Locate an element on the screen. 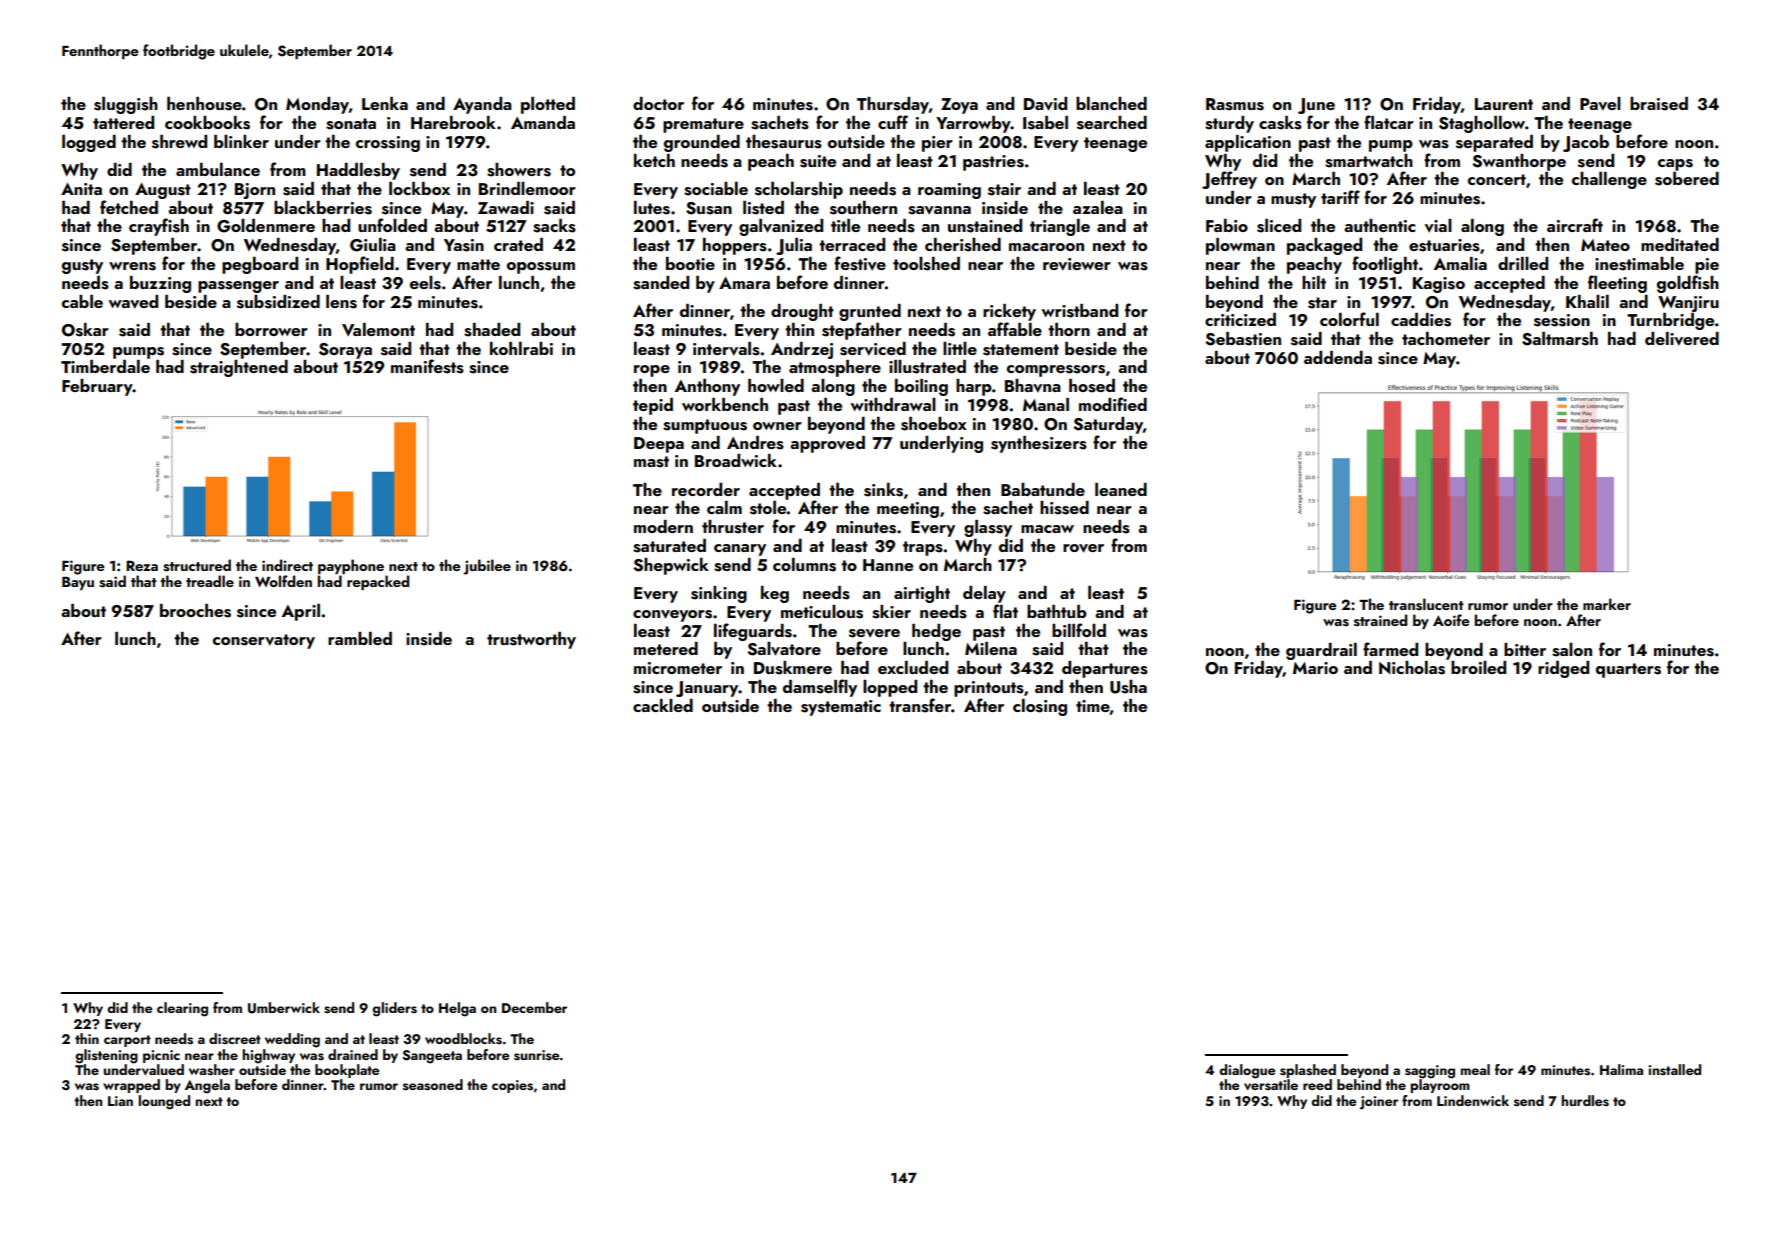 The image size is (1781, 1260). conservatory is located at coordinates (264, 641).
